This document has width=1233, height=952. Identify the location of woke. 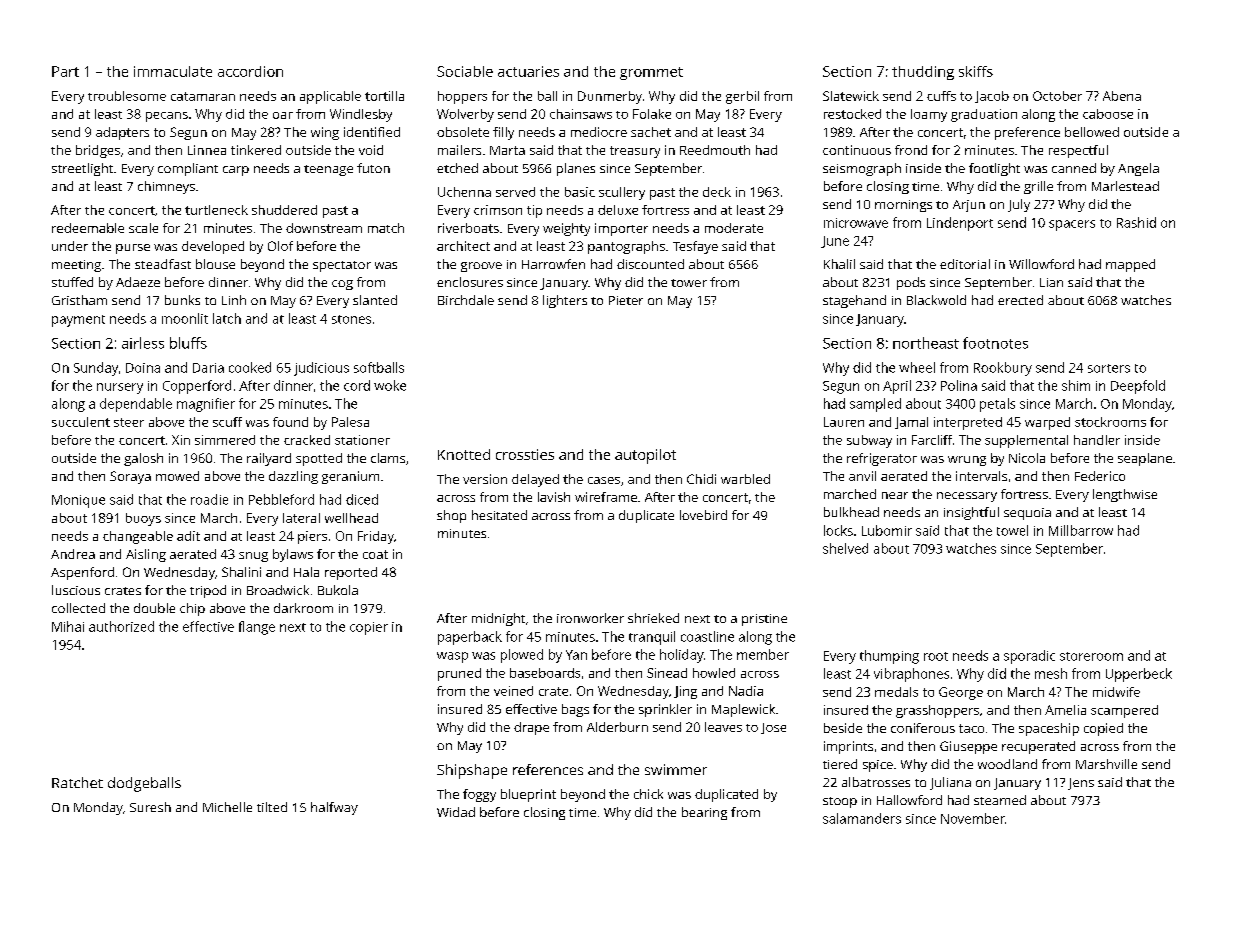
(390, 385).
